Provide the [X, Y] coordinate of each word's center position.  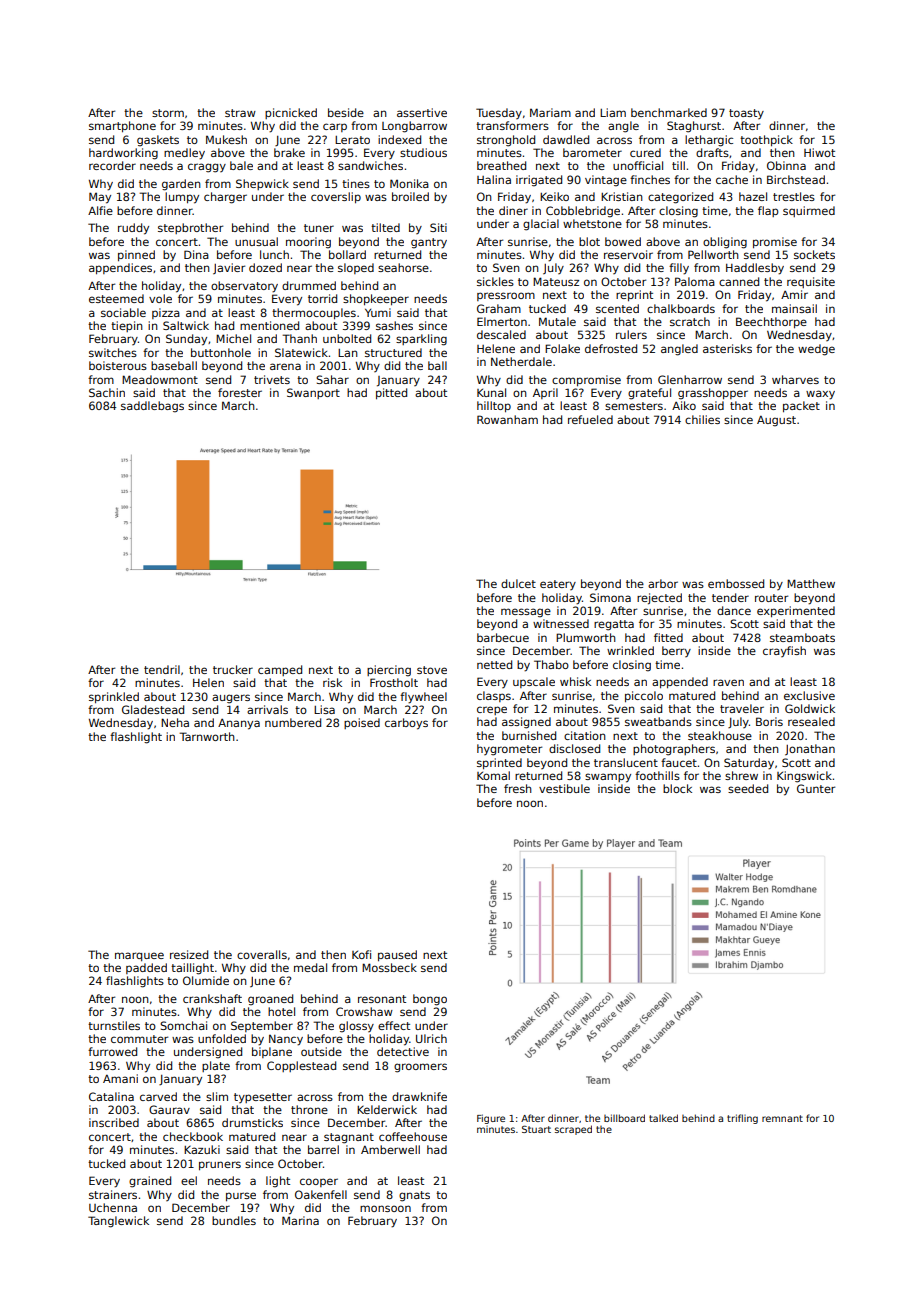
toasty [746, 114]
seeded [748, 788]
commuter [139, 1039]
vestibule [564, 788]
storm [168, 113]
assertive [422, 112]
